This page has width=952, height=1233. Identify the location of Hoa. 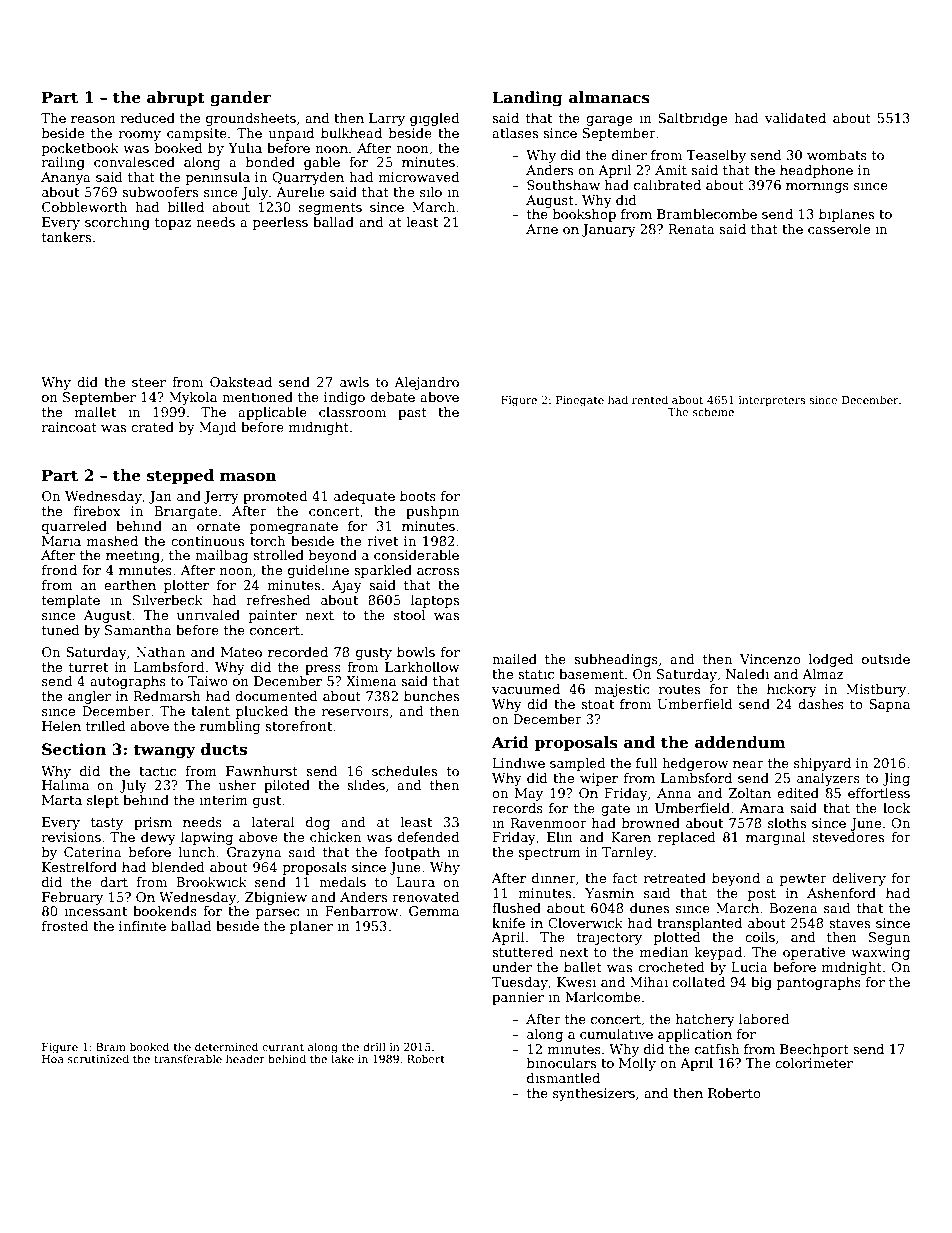
(53, 1059).
